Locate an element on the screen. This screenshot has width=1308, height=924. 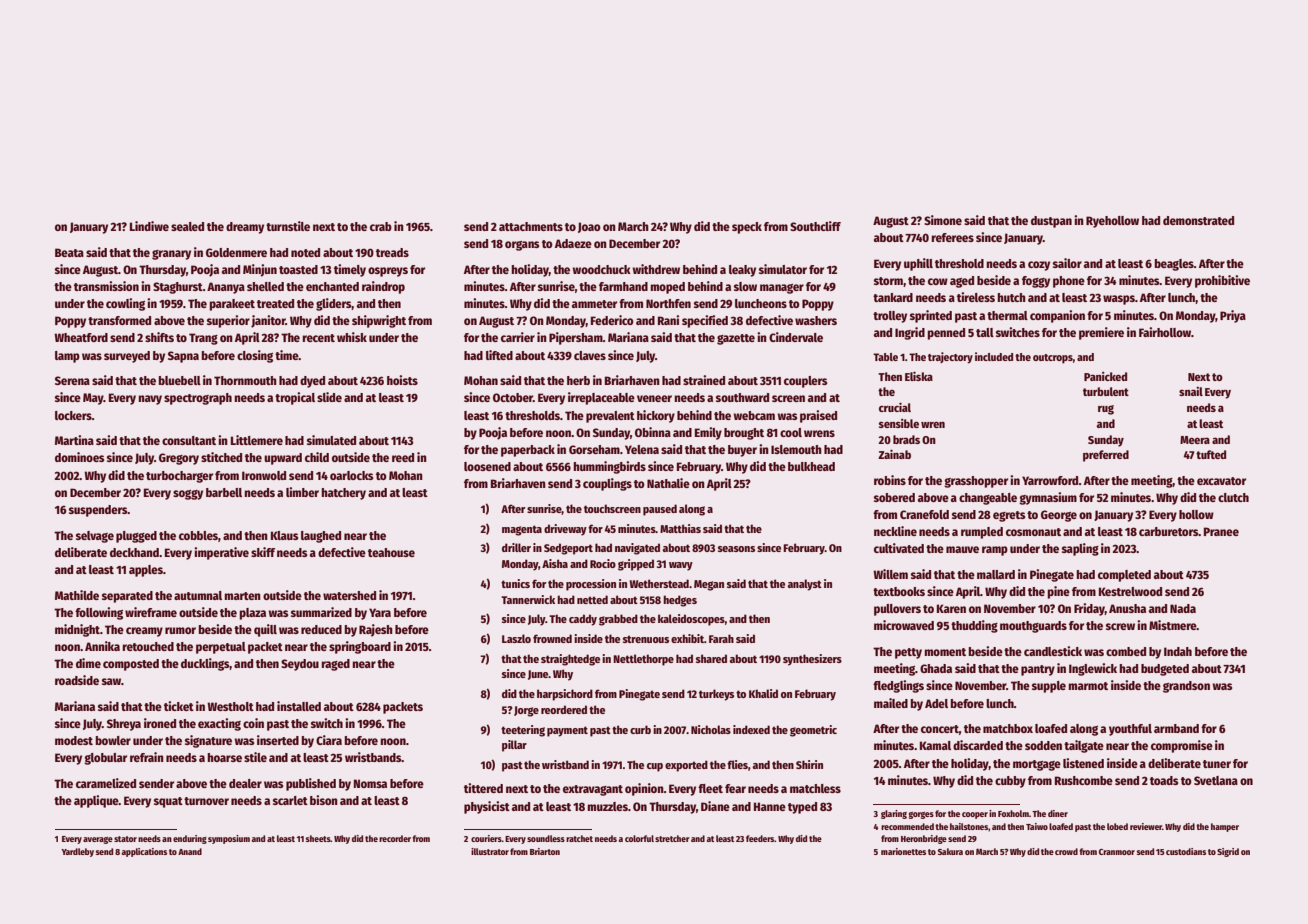
Federico is located at coordinates (612, 320).
